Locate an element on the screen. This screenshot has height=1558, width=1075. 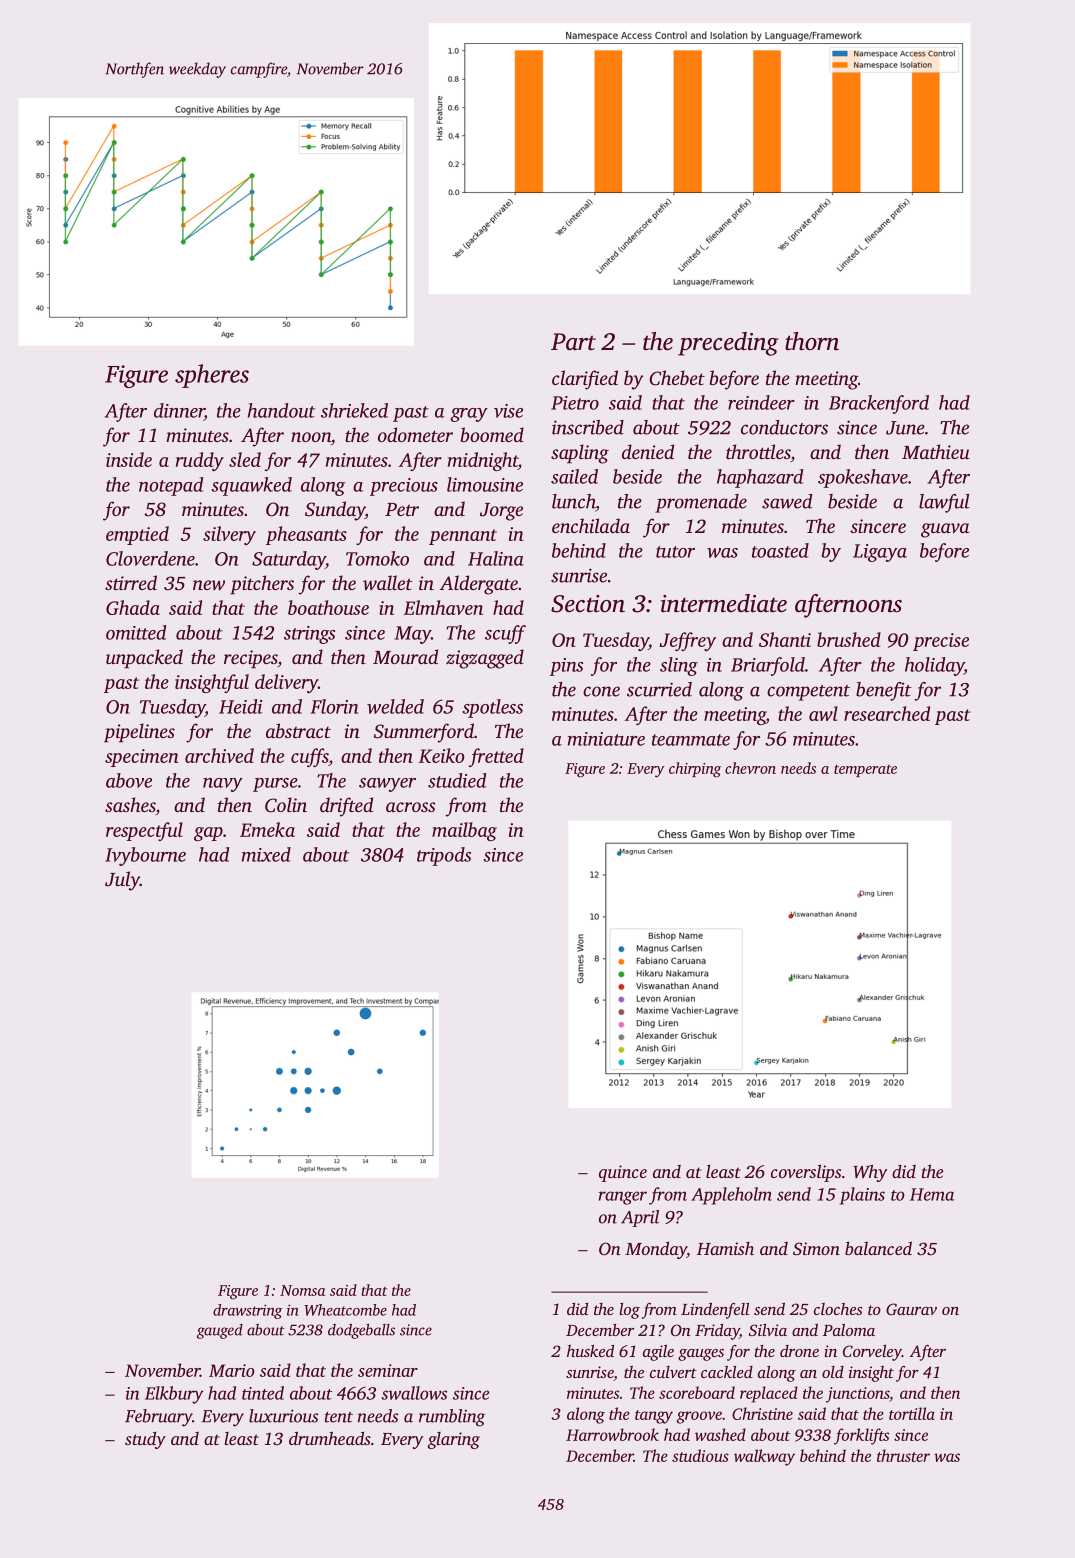
notepad is located at coordinates (171, 486).
